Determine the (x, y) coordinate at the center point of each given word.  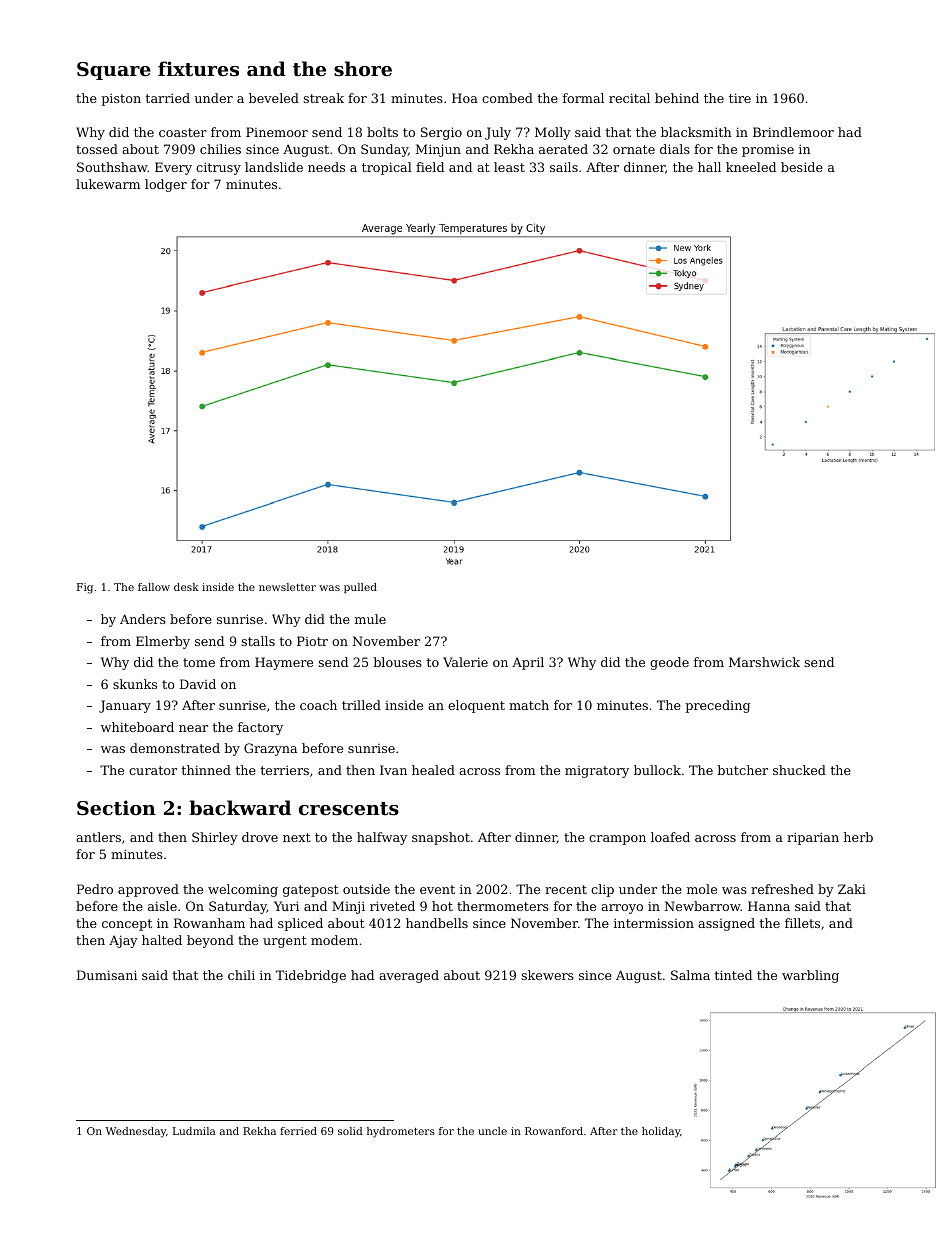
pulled (360, 588)
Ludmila (194, 1131)
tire (740, 98)
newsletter (287, 587)
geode (669, 663)
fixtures (198, 69)
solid (350, 1131)
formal (583, 98)
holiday (661, 1132)
